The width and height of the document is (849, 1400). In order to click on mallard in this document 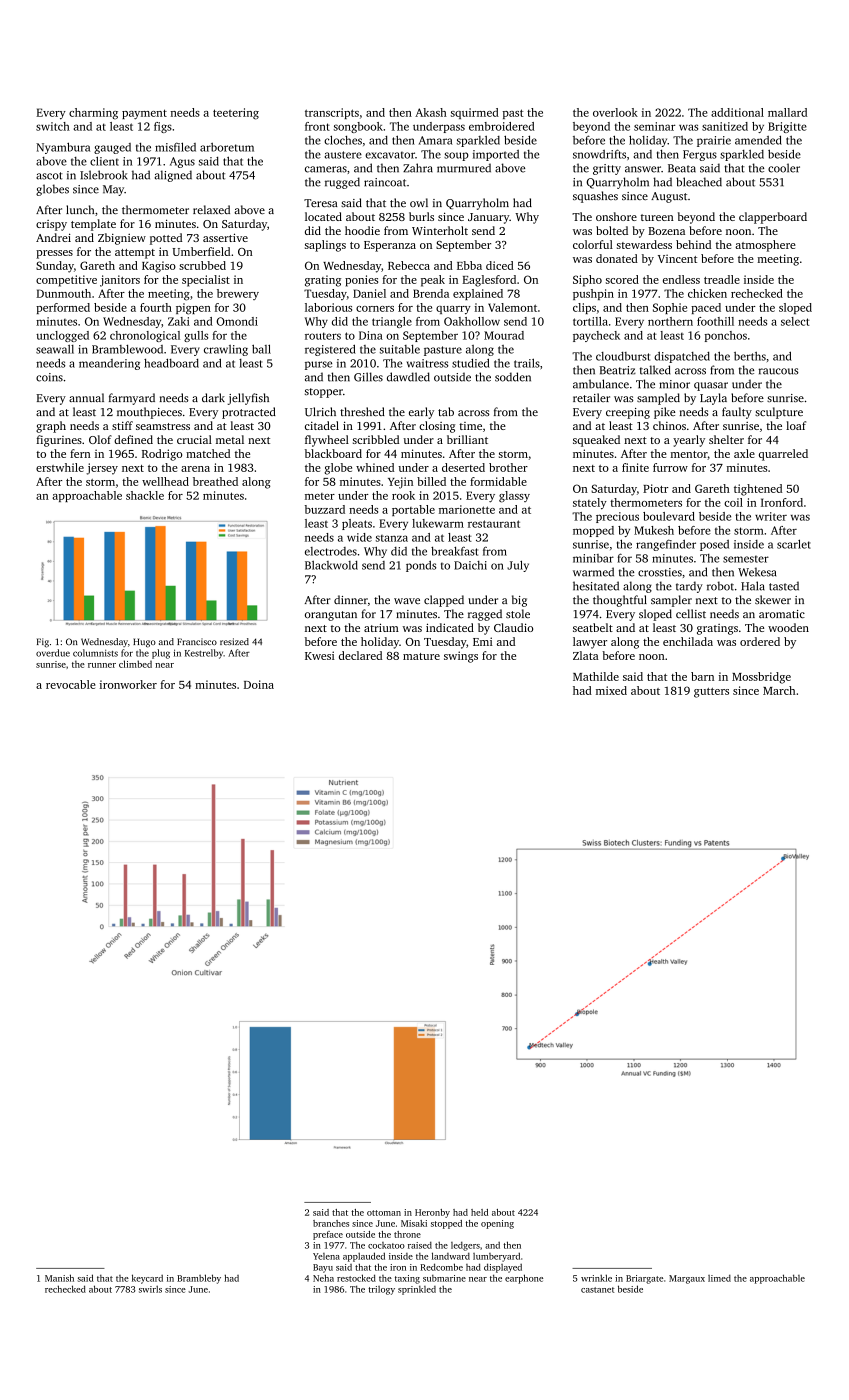, I will do `click(787, 112)`.
